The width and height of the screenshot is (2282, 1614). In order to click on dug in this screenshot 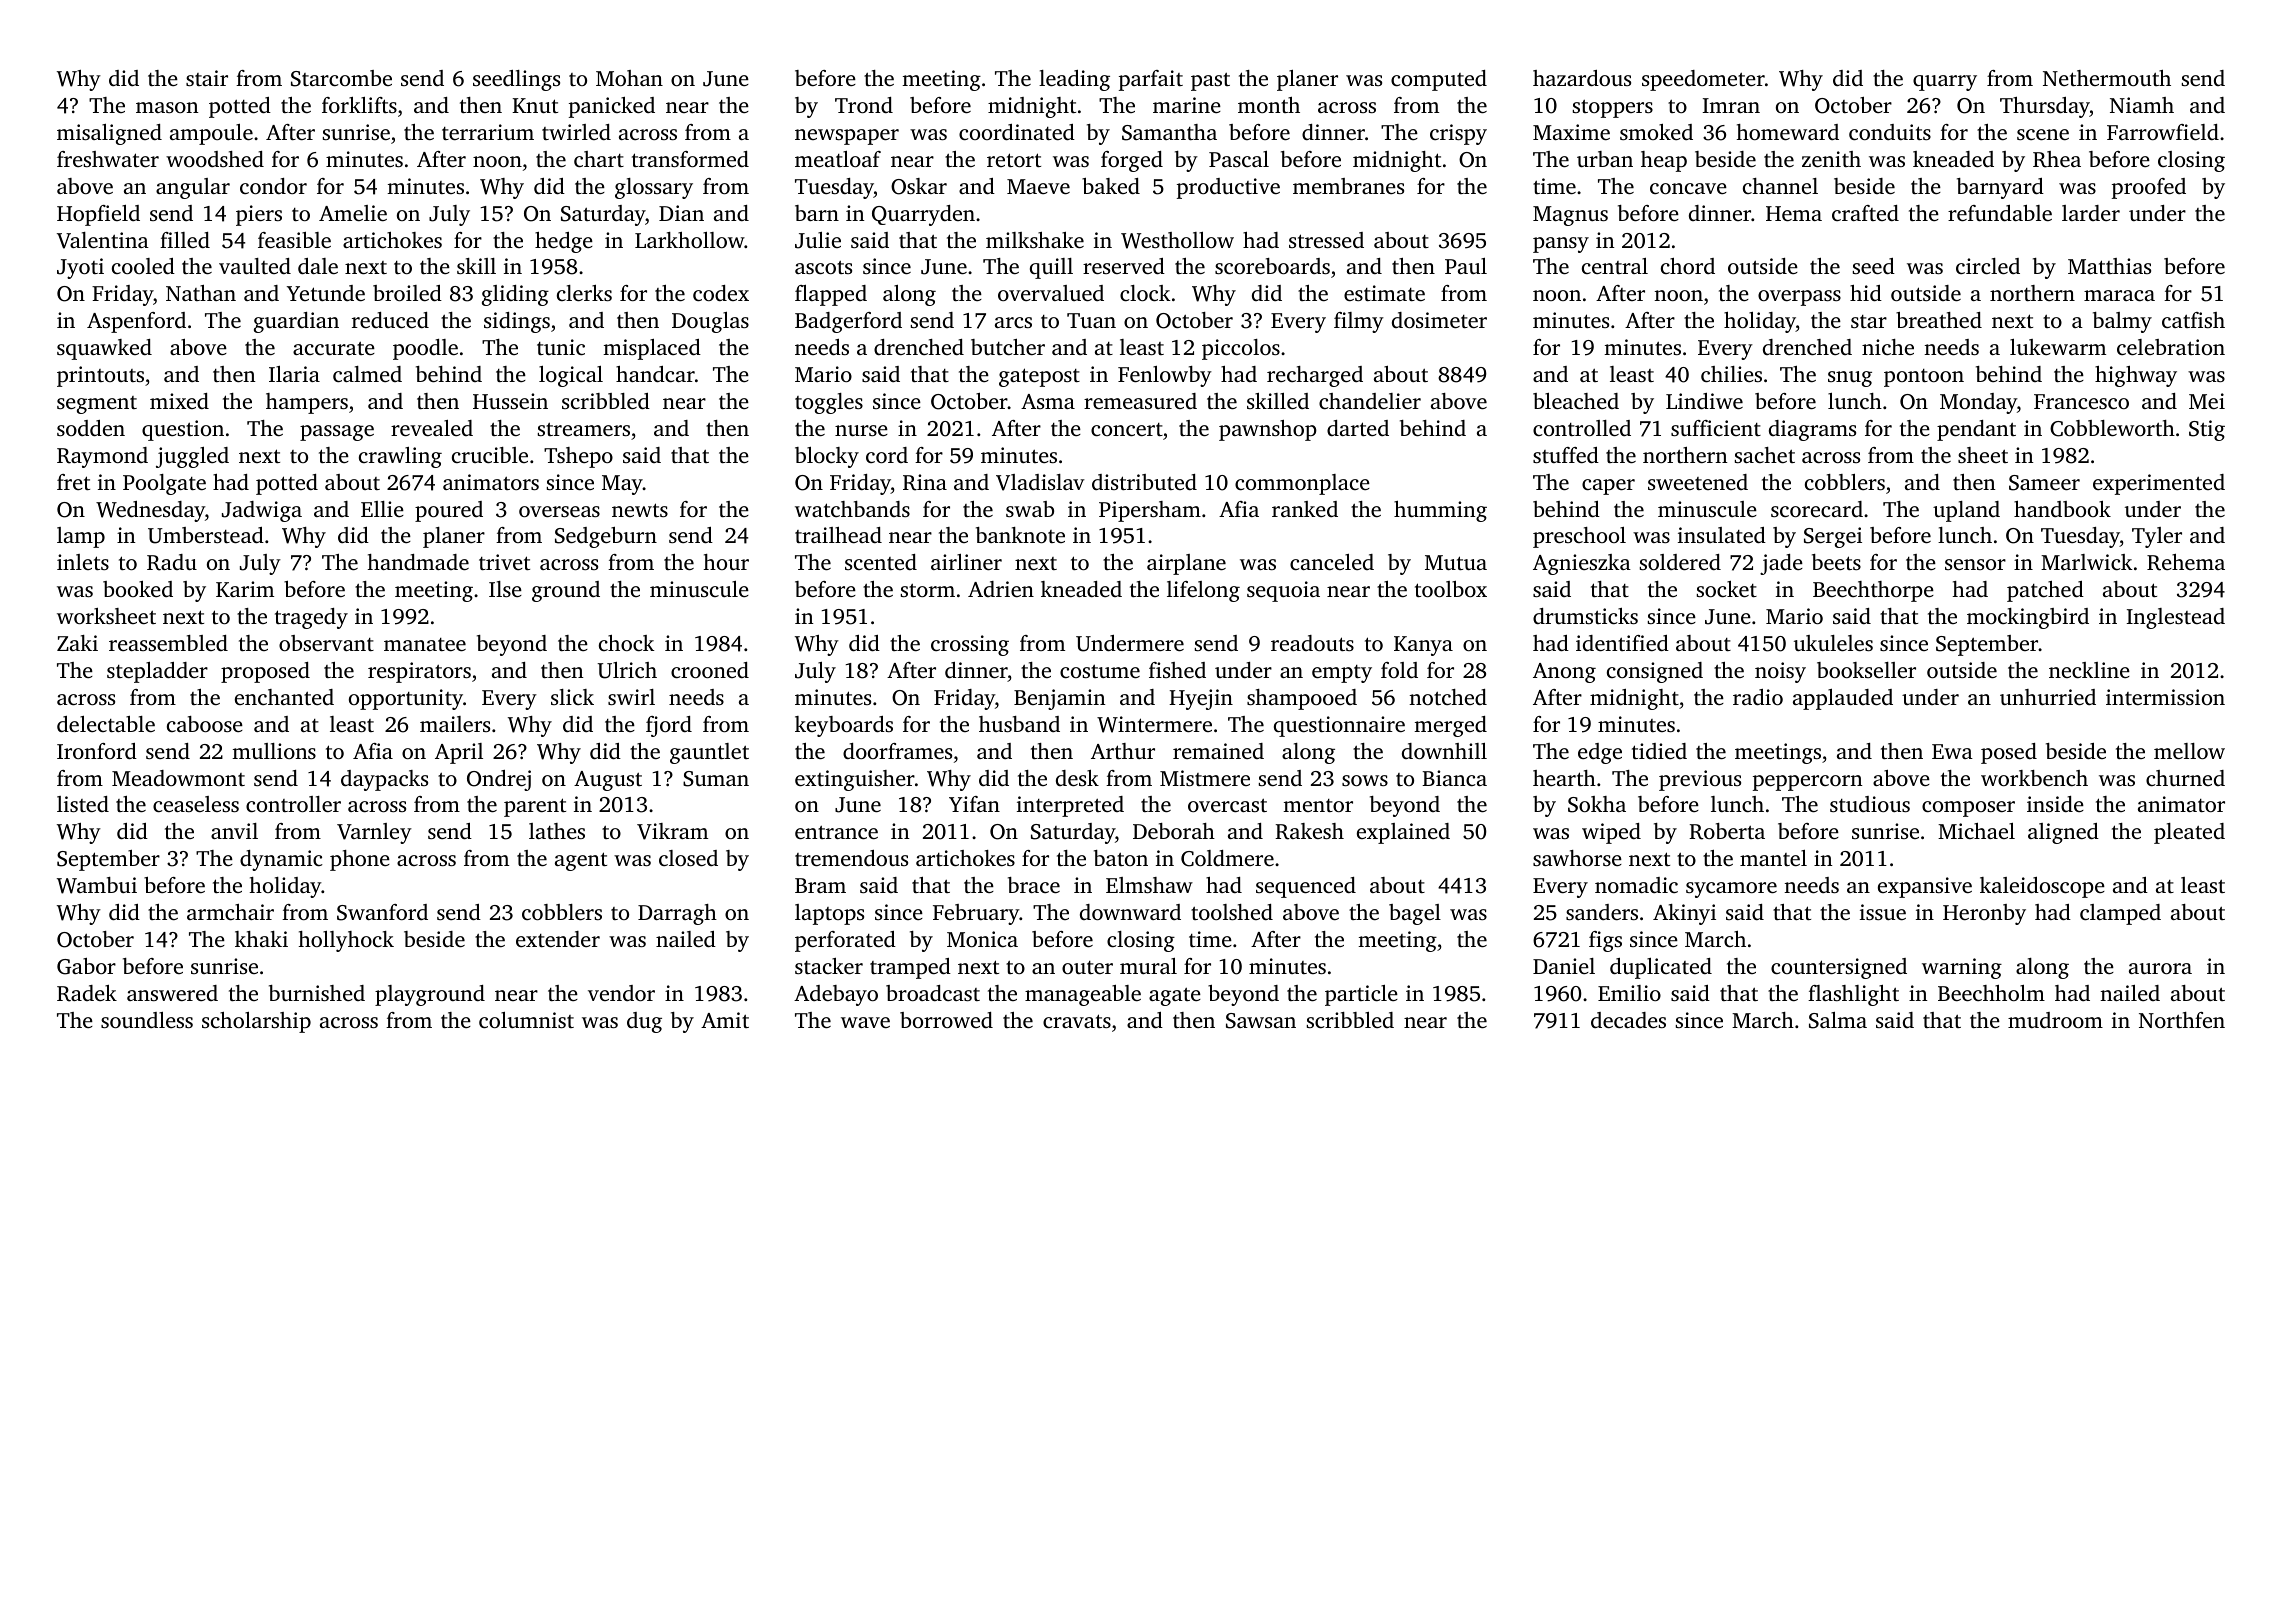, I will do `click(644, 1022)`.
